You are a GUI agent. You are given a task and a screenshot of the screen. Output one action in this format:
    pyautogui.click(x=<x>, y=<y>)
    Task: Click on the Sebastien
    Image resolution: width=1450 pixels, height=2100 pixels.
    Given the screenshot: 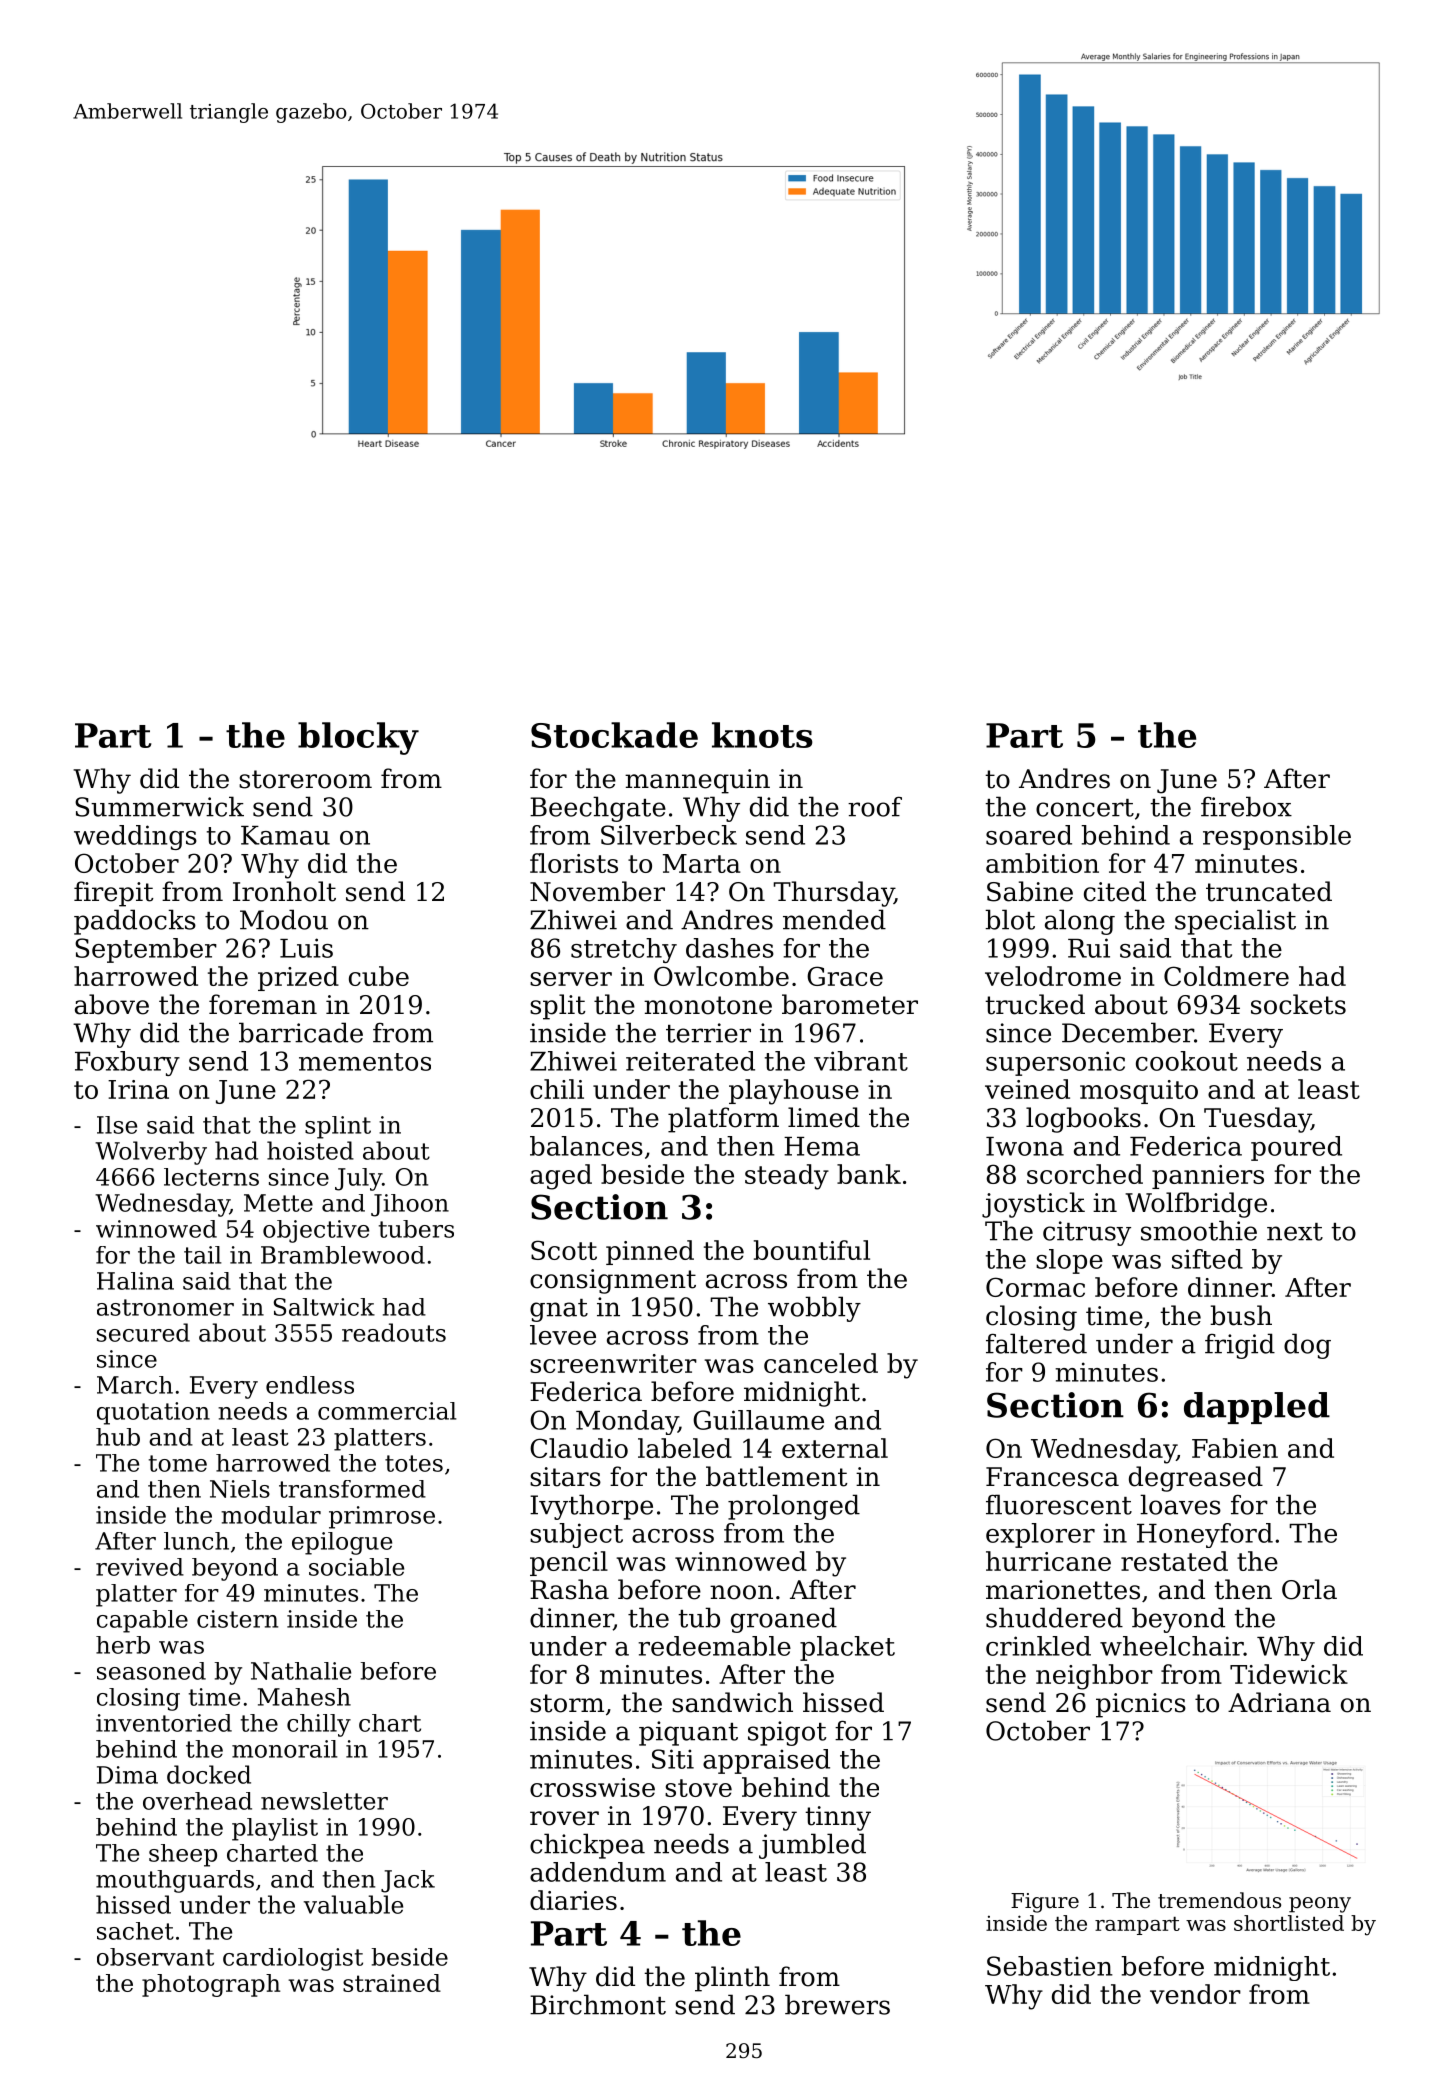 What is the action you would take?
    pyautogui.click(x=1050, y=1966)
